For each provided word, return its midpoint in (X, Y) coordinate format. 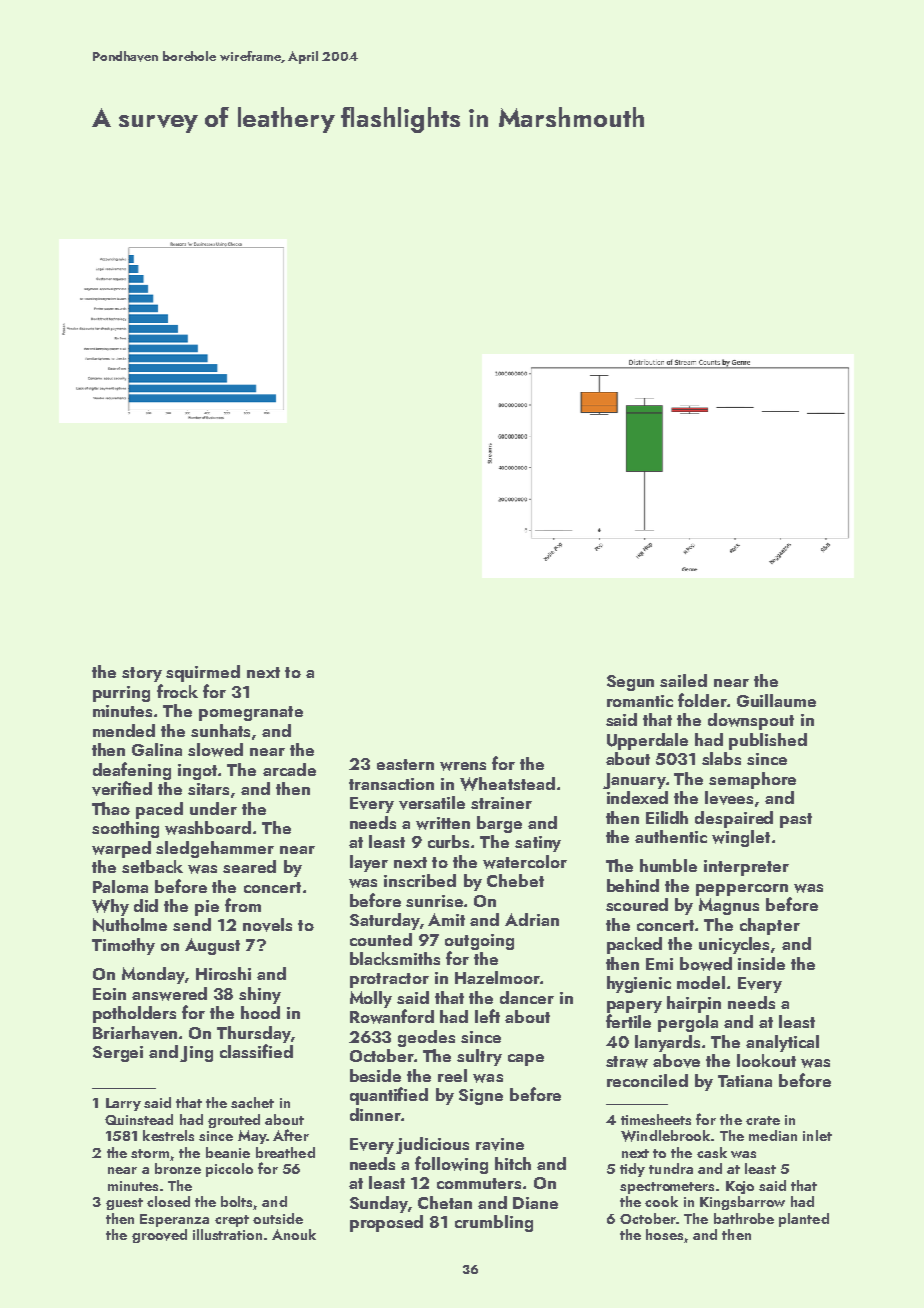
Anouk (294, 1234)
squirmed (203, 673)
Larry (123, 1104)
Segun (630, 683)
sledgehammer (215, 849)
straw (627, 1062)
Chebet (515, 880)
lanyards (667, 1043)
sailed (683, 680)
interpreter (746, 868)
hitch (513, 1163)
